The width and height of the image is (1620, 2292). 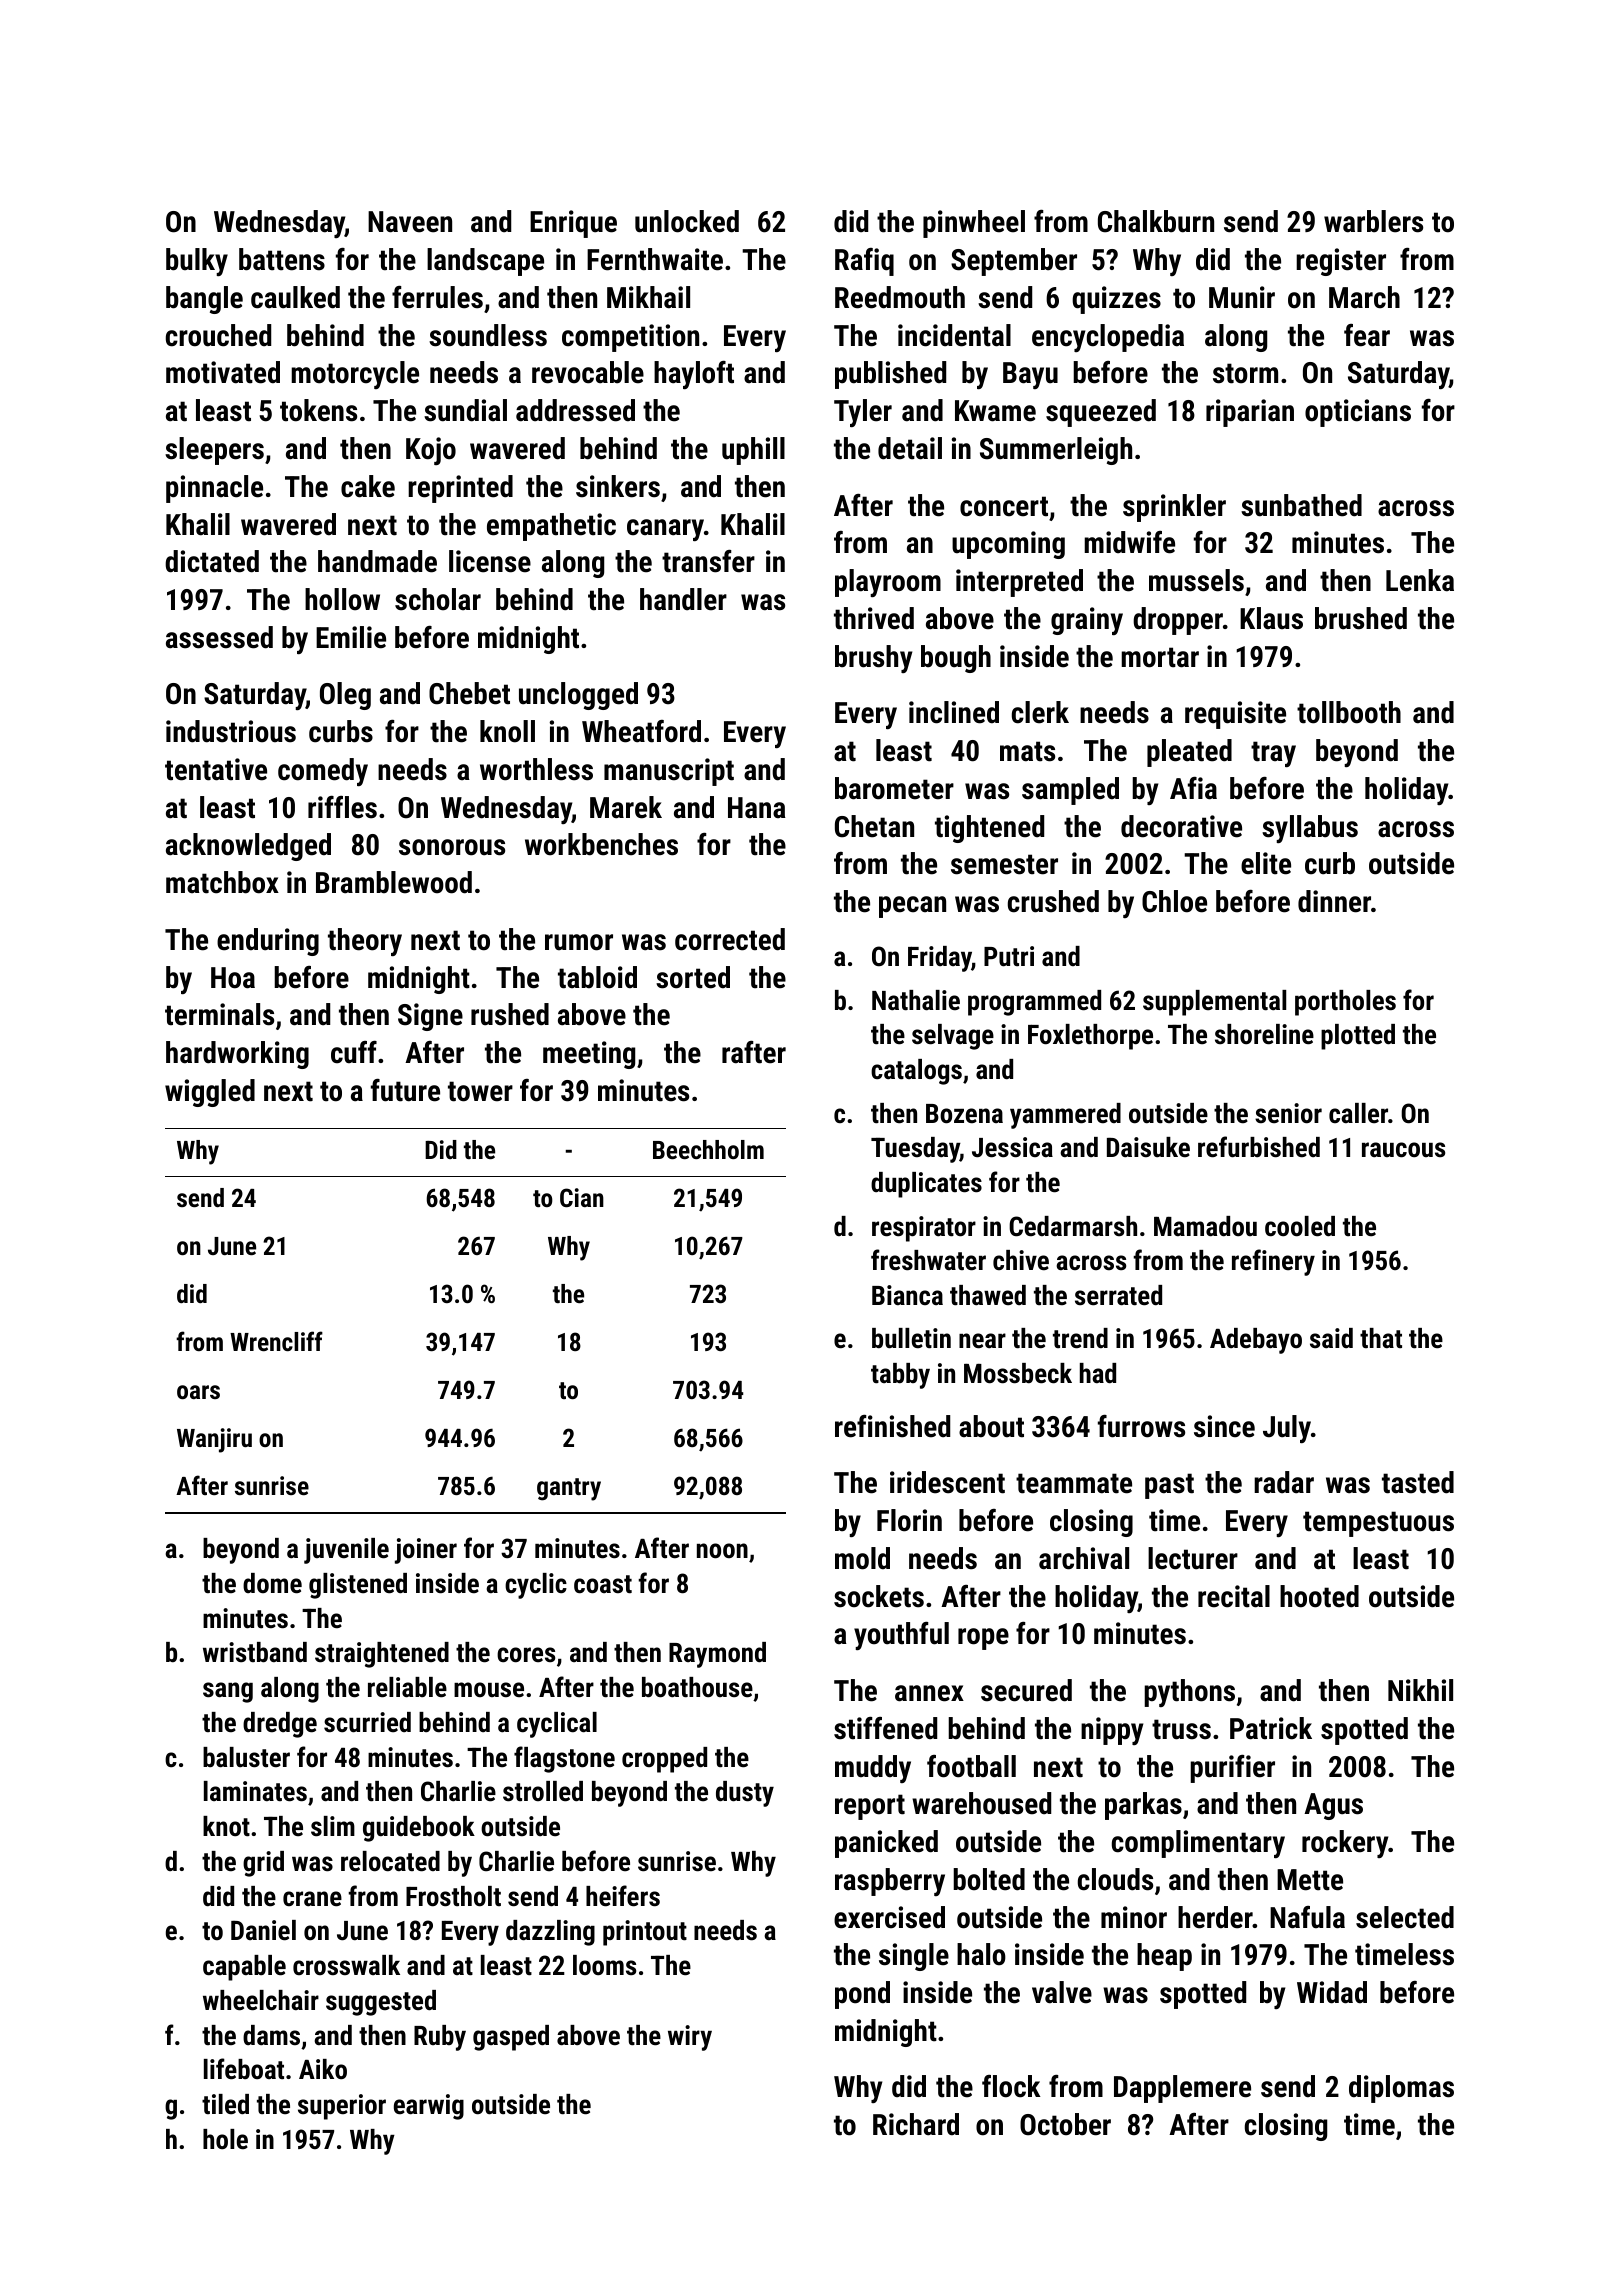 I want to click on Chebet, so click(x=469, y=693).
